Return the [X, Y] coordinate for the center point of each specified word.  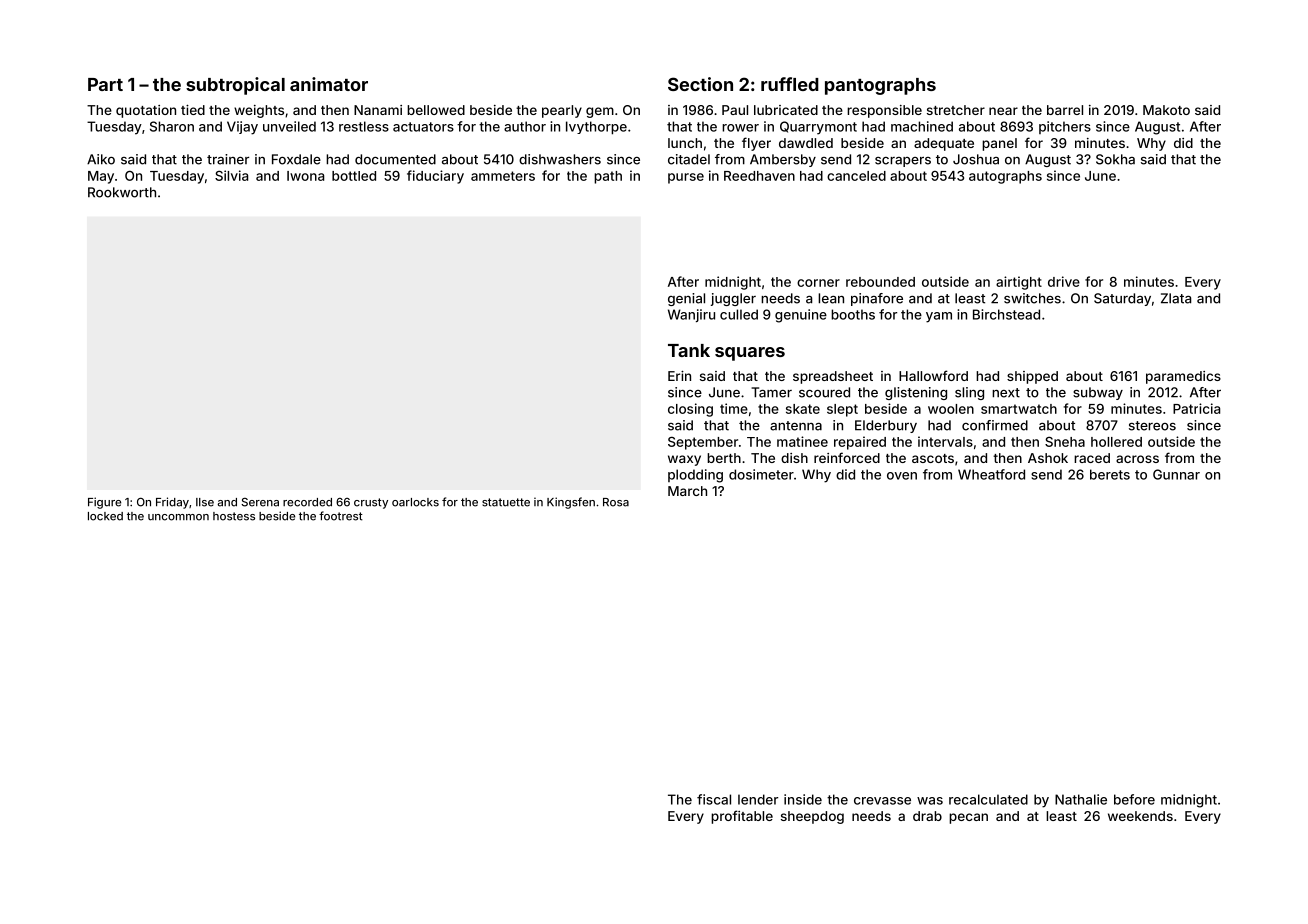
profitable [742, 817]
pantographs [880, 86]
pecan [968, 818]
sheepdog [812, 817]
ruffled [790, 84]
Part [105, 84]
